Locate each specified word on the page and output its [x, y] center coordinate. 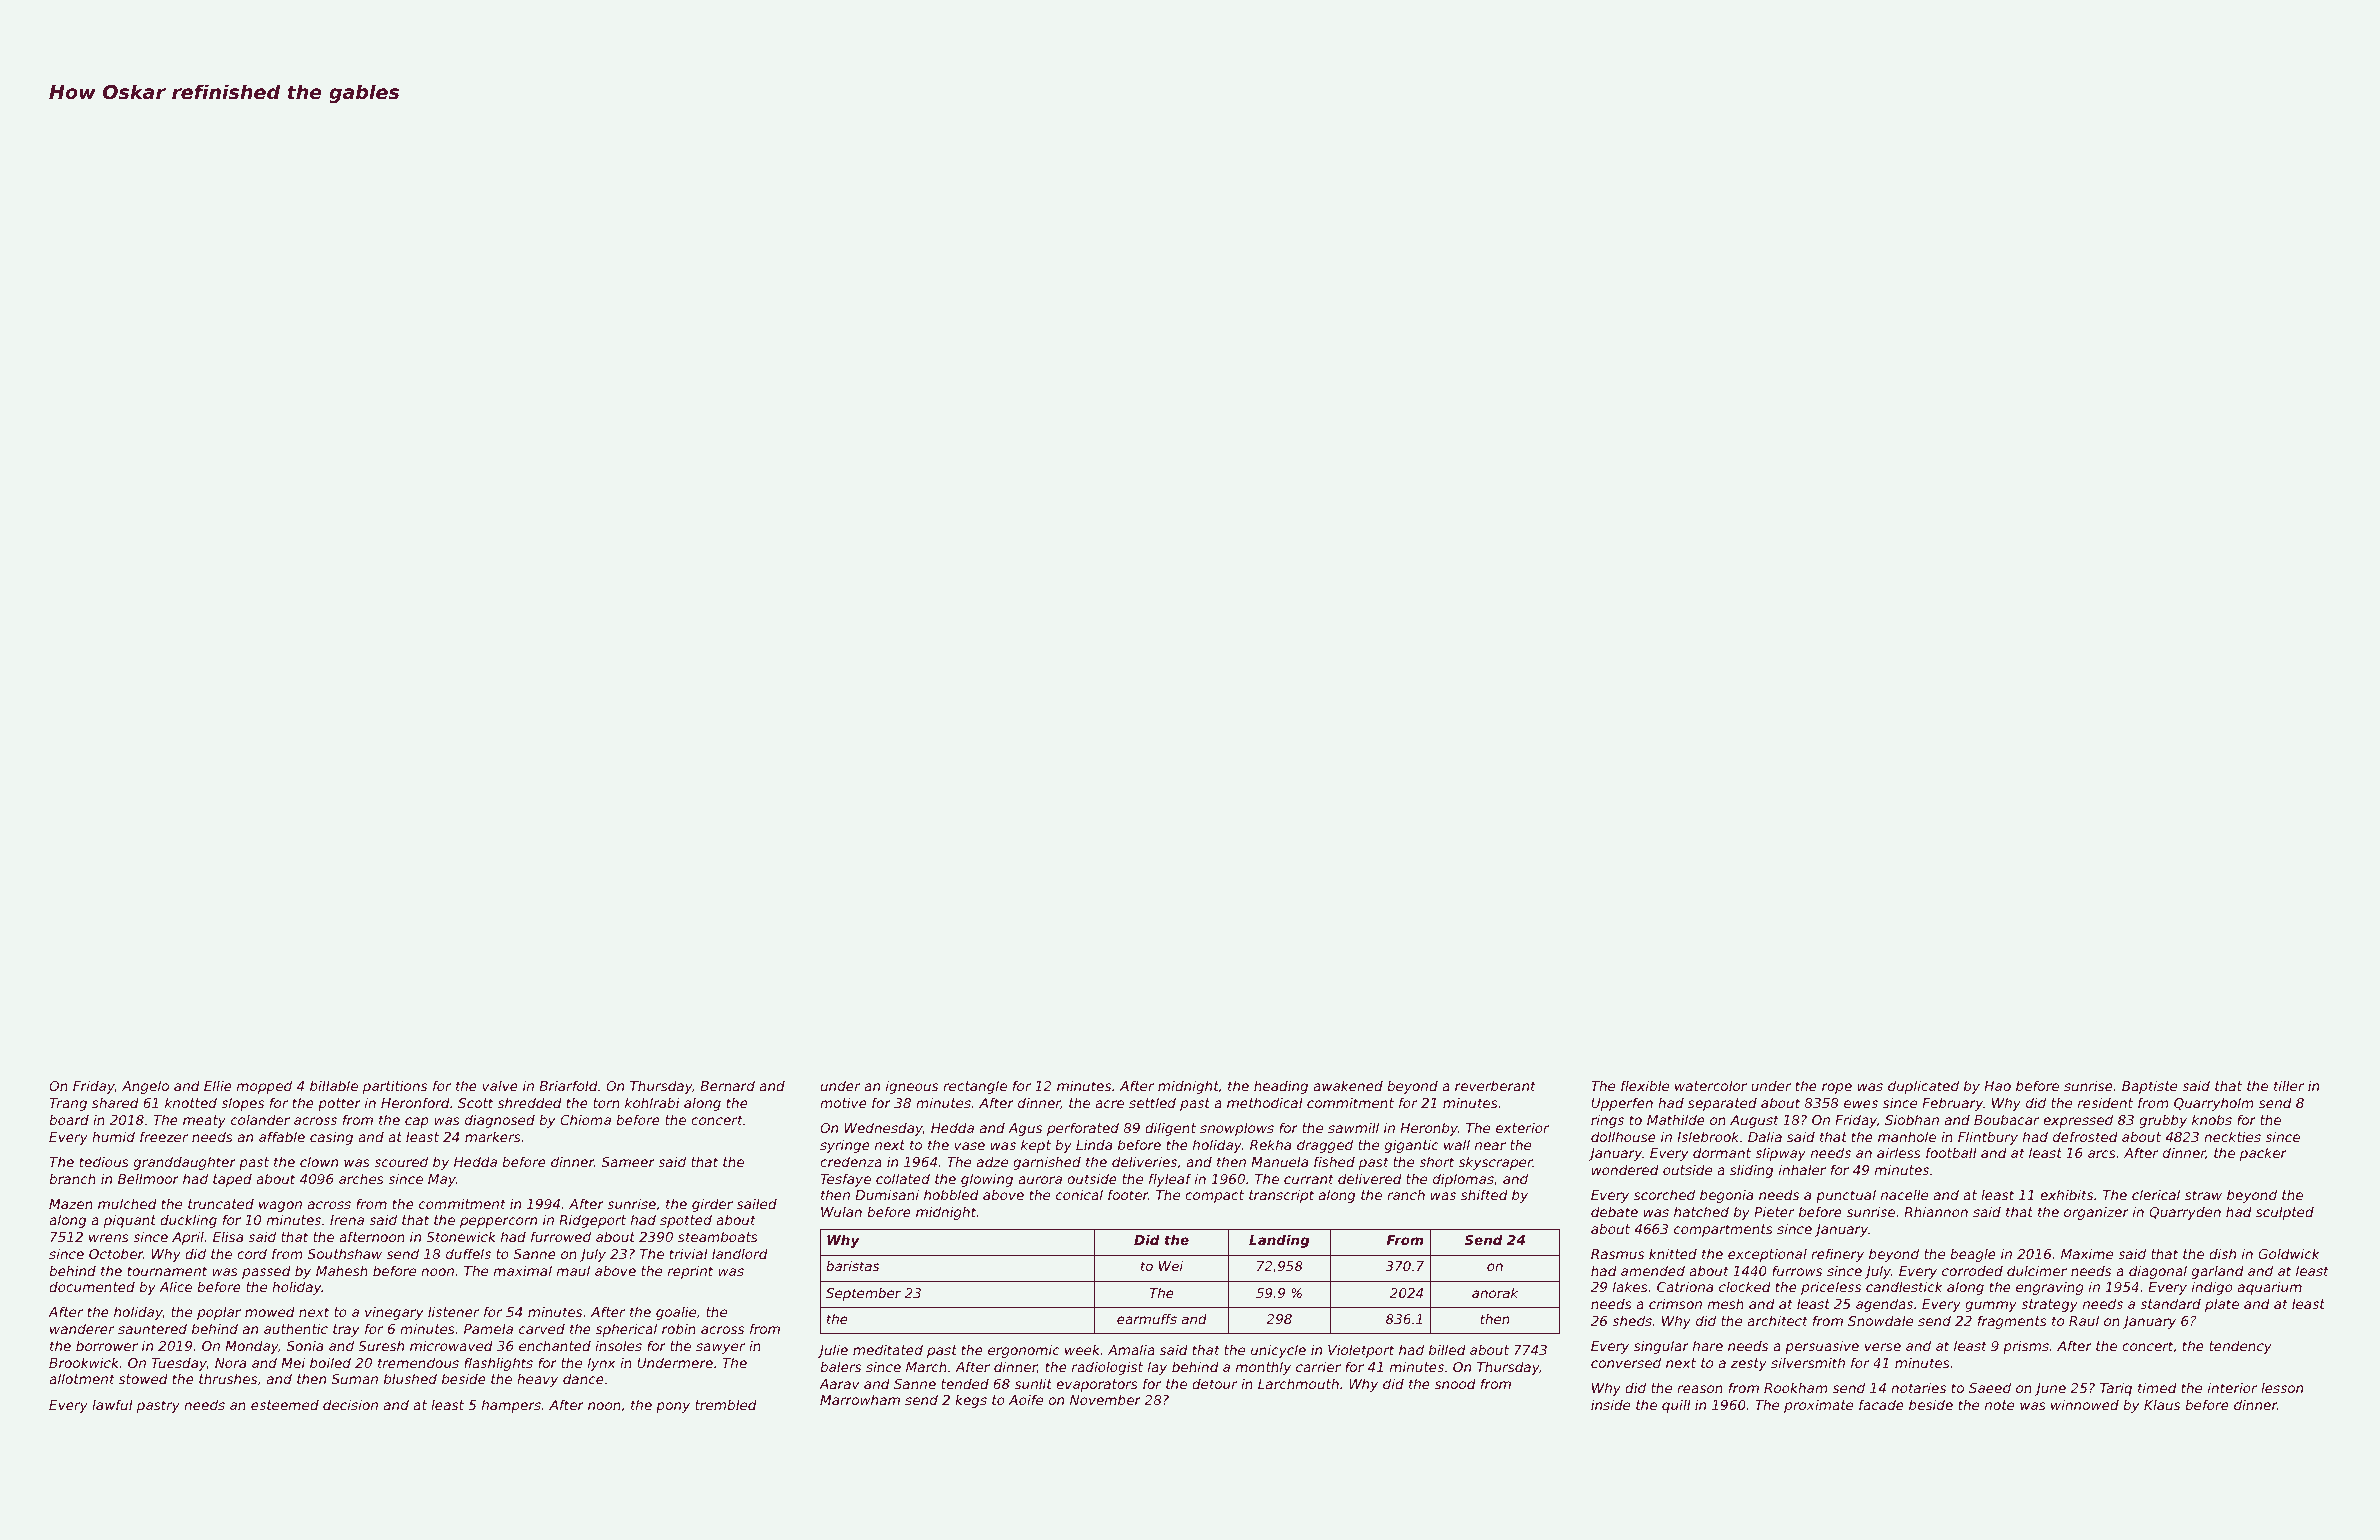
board [69, 1120]
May [442, 1180]
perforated [1083, 1129]
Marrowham [860, 1399]
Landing [1279, 1241]
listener [453, 1311]
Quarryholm [2214, 1104]
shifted [1484, 1194]
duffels [468, 1253]
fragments [2012, 1322]
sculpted [2285, 1213]
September [863, 1294]
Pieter [1774, 1211]
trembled [726, 1404]
